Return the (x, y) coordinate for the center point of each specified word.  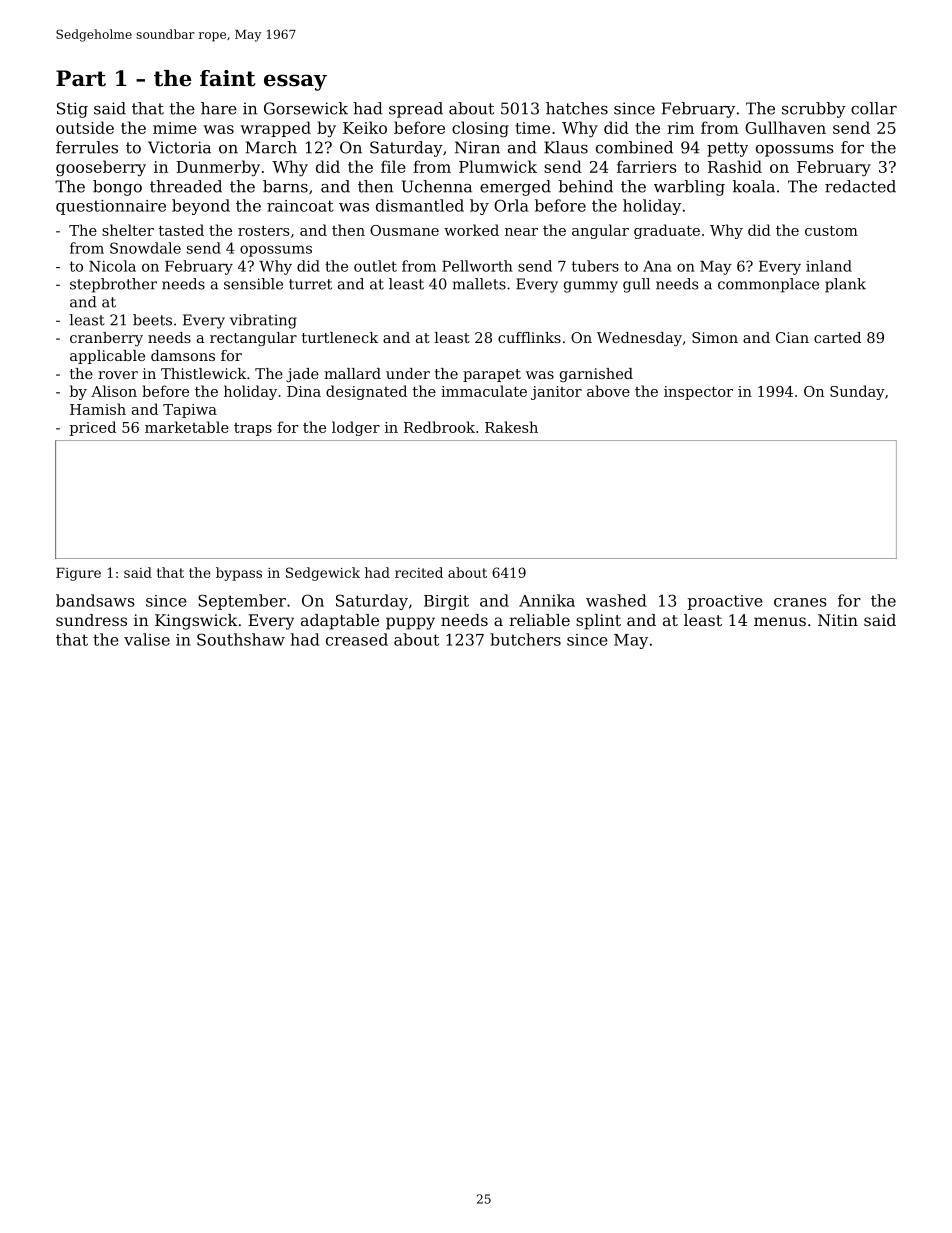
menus (780, 621)
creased (357, 639)
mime (175, 128)
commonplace (768, 285)
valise (147, 639)
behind (586, 186)
